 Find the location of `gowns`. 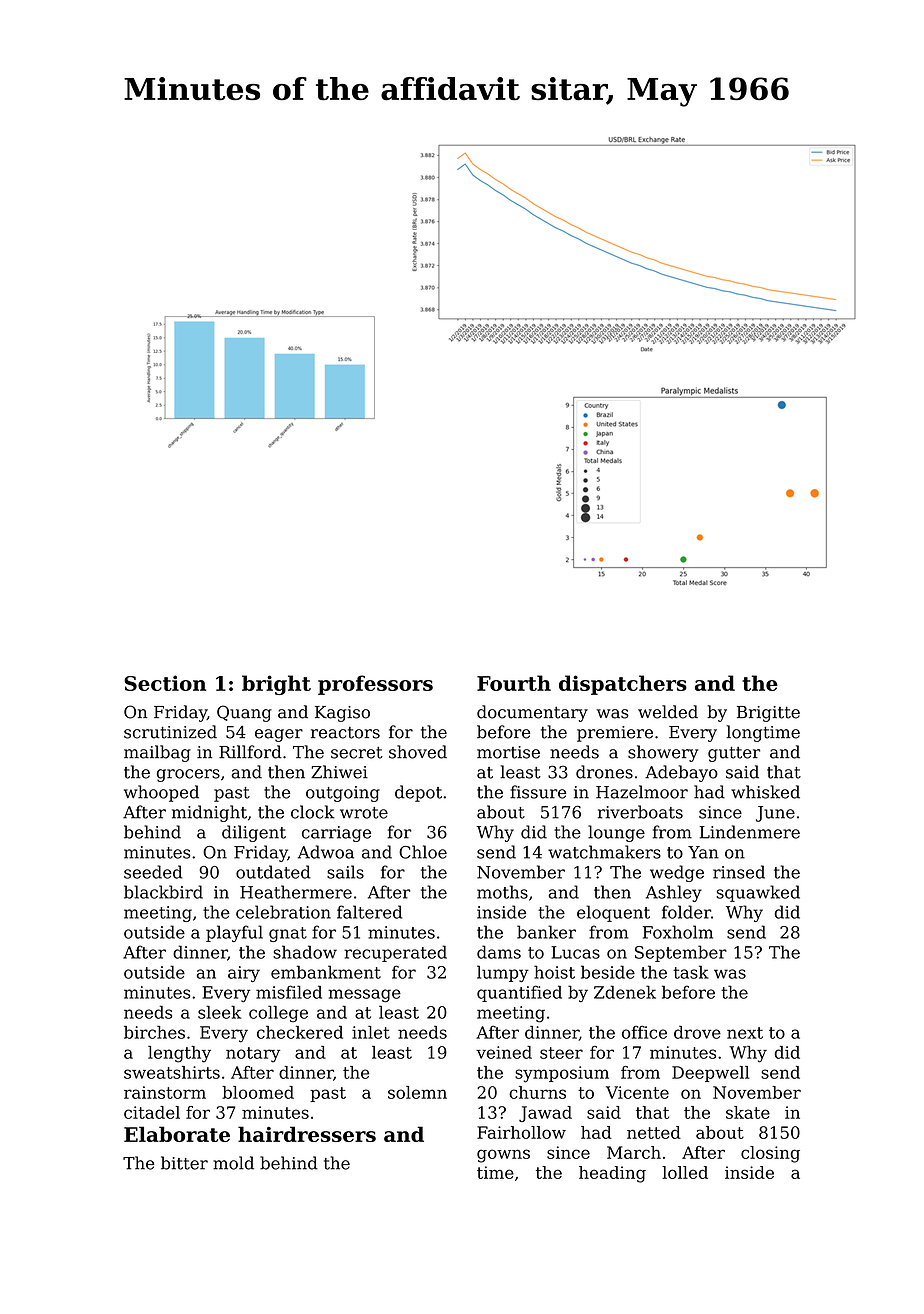

gowns is located at coordinates (503, 1156).
